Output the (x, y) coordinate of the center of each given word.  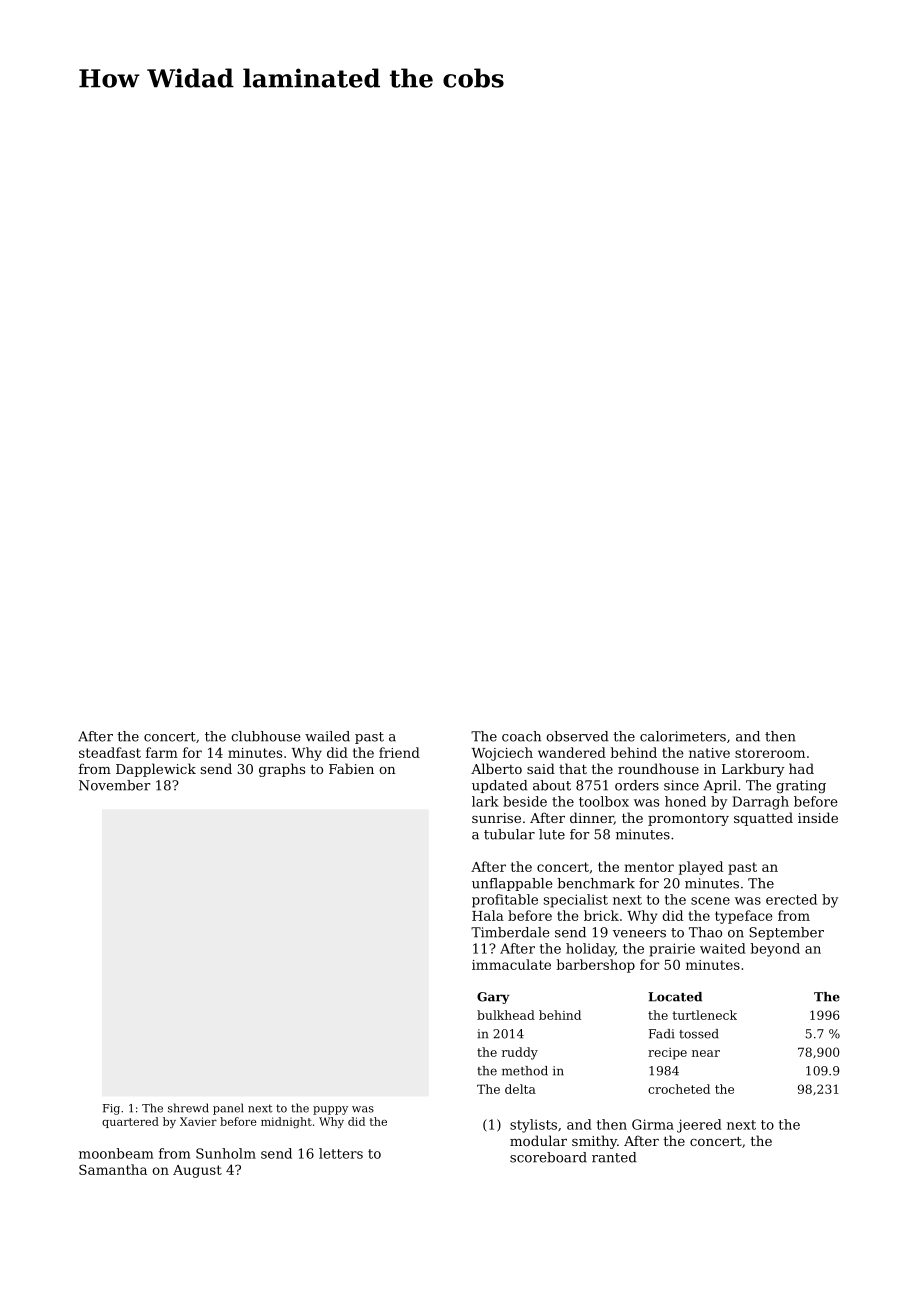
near (706, 1053)
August (197, 1171)
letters (341, 1153)
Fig (111, 1109)
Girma (653, 1124)
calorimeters (683, 736)
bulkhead (506, 1015)
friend (399, 752)
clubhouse (266, 736)
